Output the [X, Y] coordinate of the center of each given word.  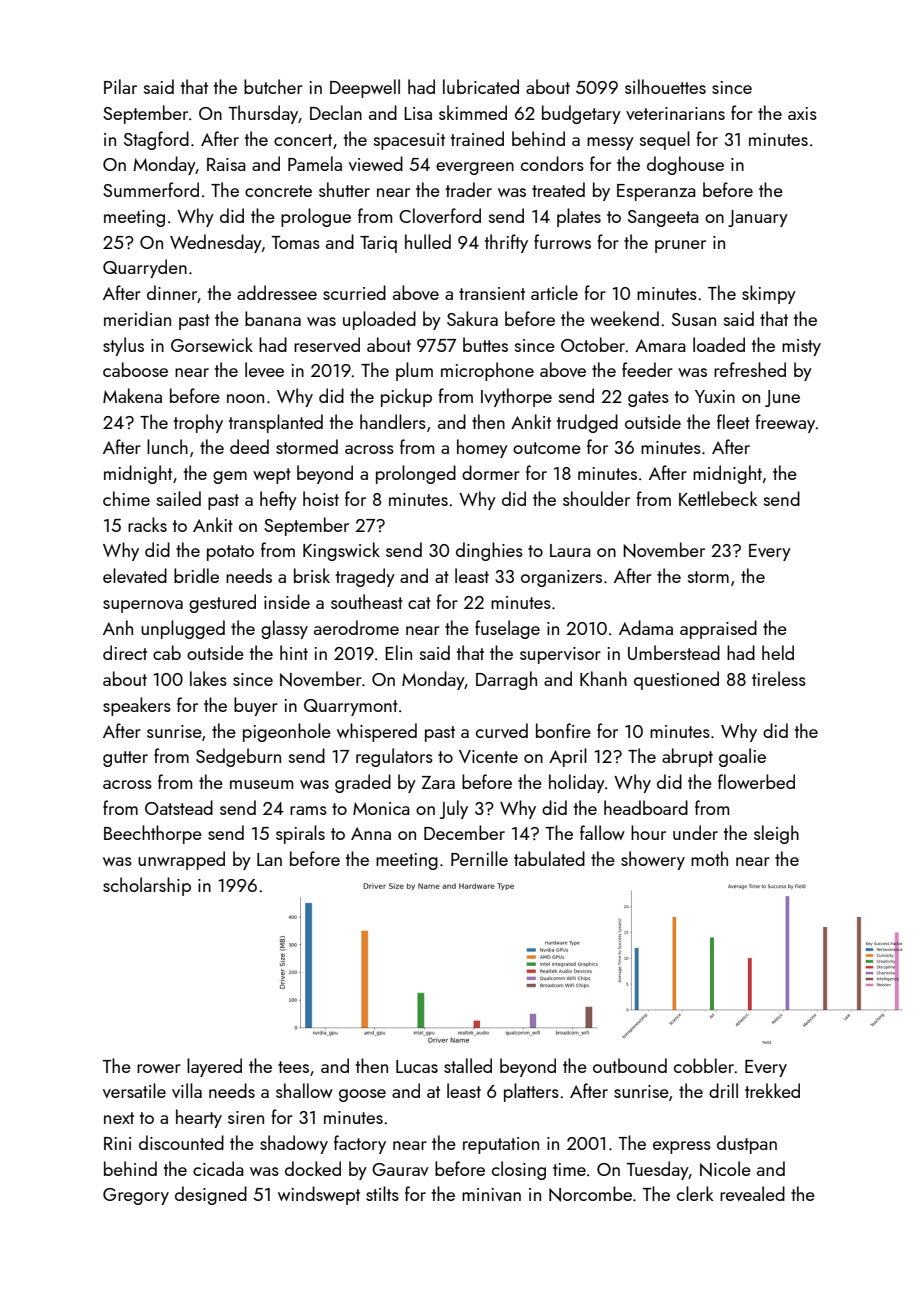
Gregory [136, 1196]
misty [801, 347]
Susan [694, 319]
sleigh [776, 834]
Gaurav [400, 1169]
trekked [772, 1090]
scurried [354, 292]
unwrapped [181, 860]
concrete [278, 191]
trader [469, 189]
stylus [123, 346]
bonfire [563, 730]
